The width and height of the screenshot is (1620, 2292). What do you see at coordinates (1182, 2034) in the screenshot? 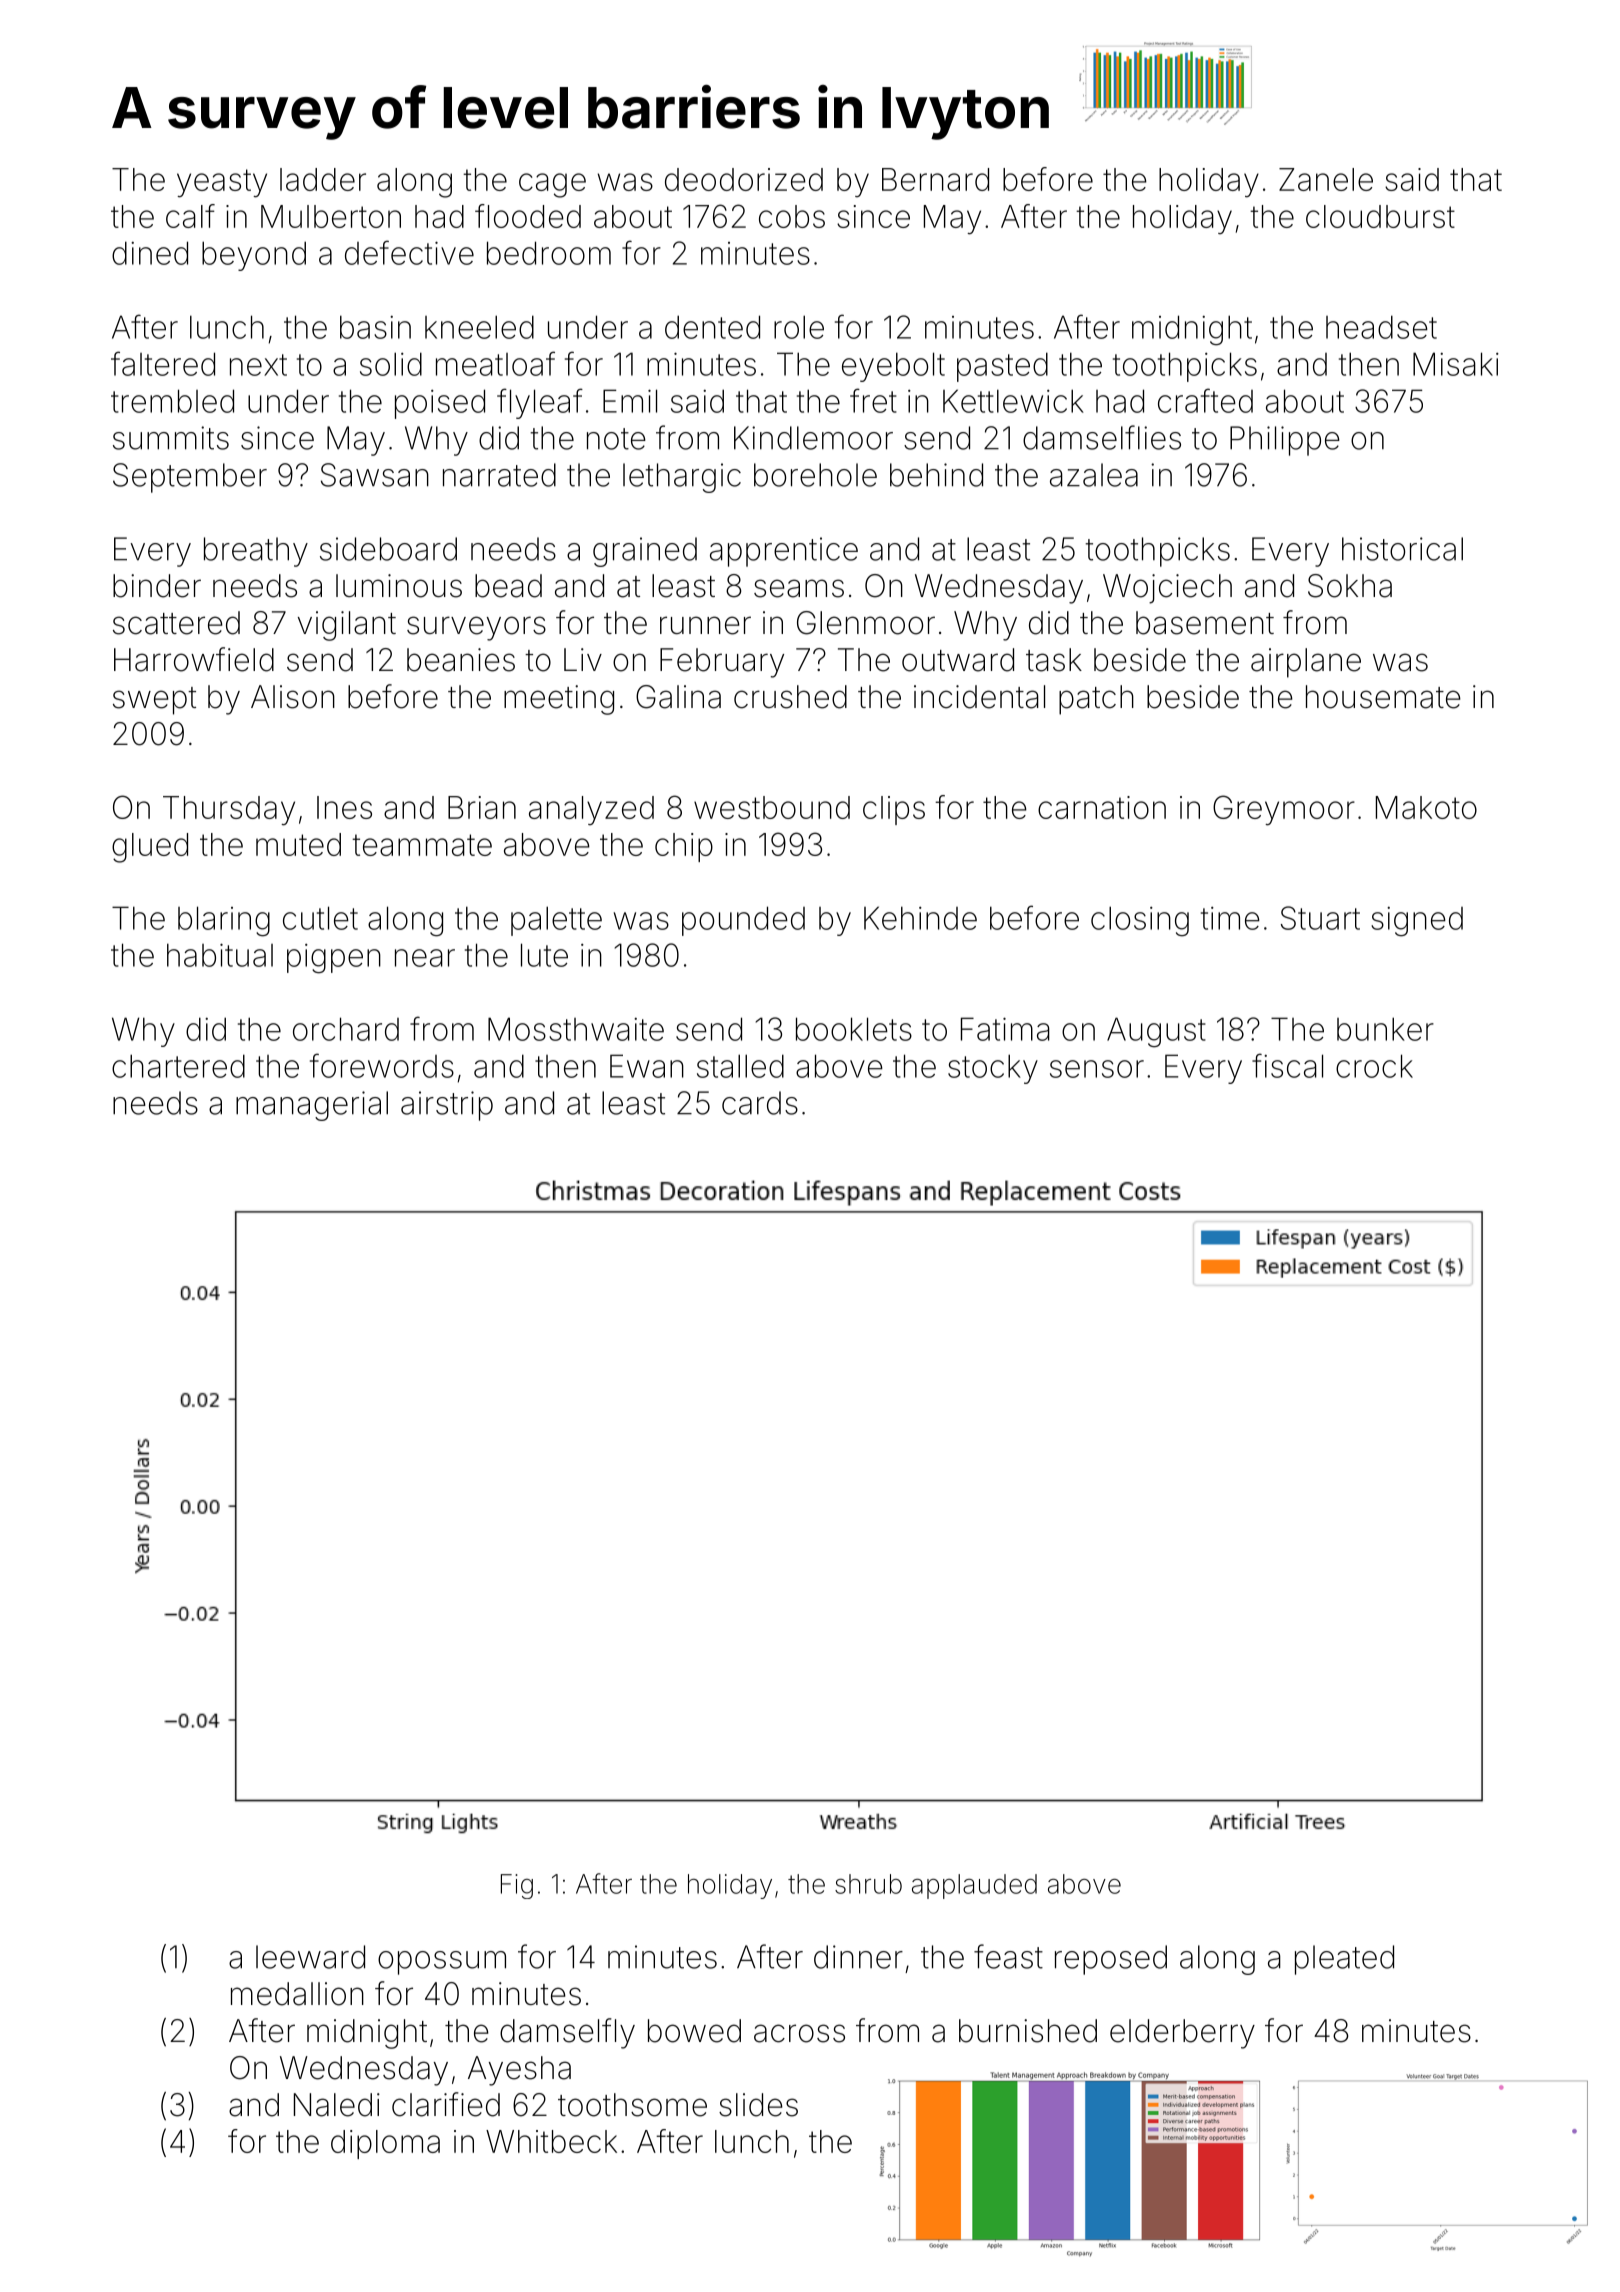
I see `elderberry` at bounding box center [1182, 2034].
